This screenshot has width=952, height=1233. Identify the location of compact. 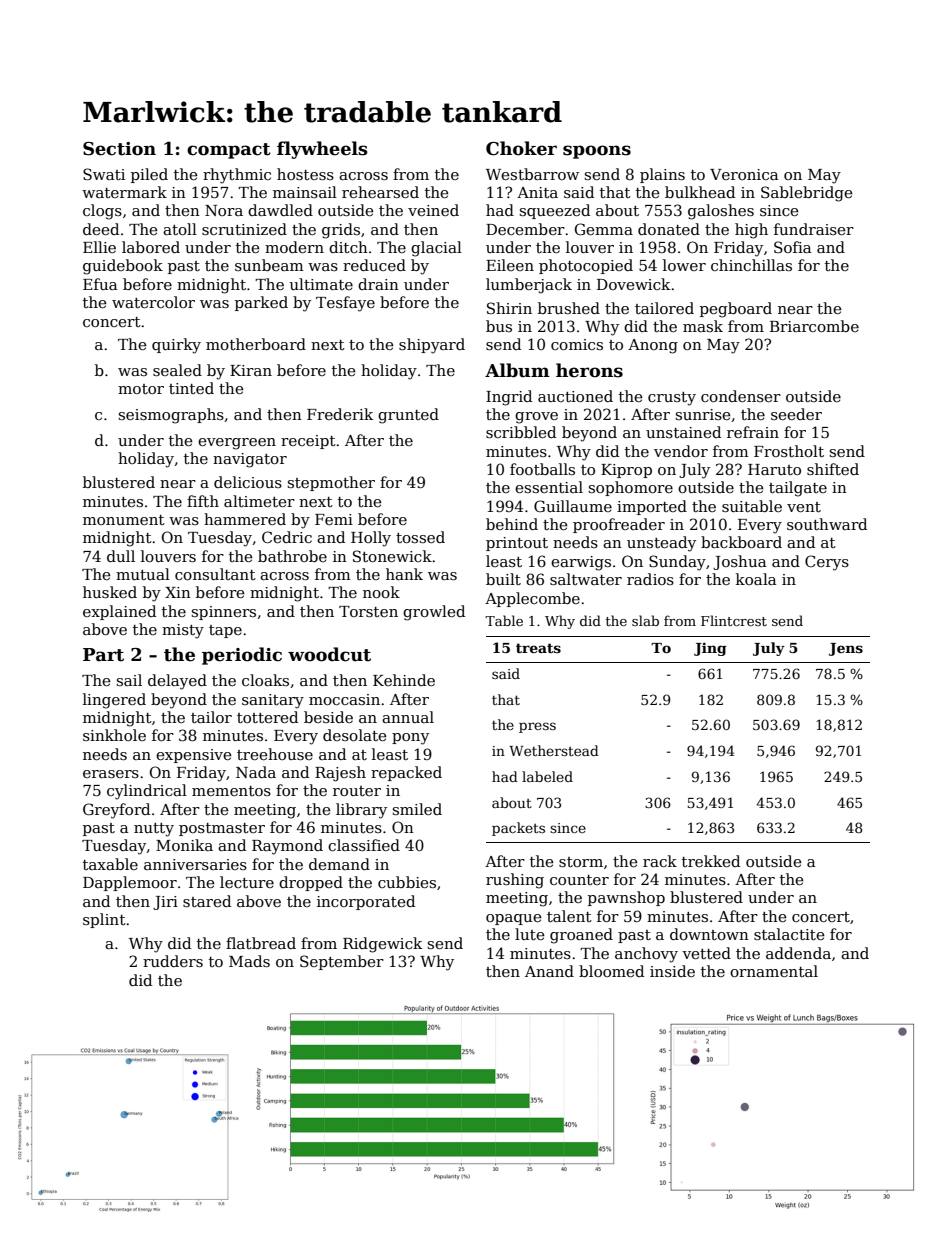
(229, 151).
